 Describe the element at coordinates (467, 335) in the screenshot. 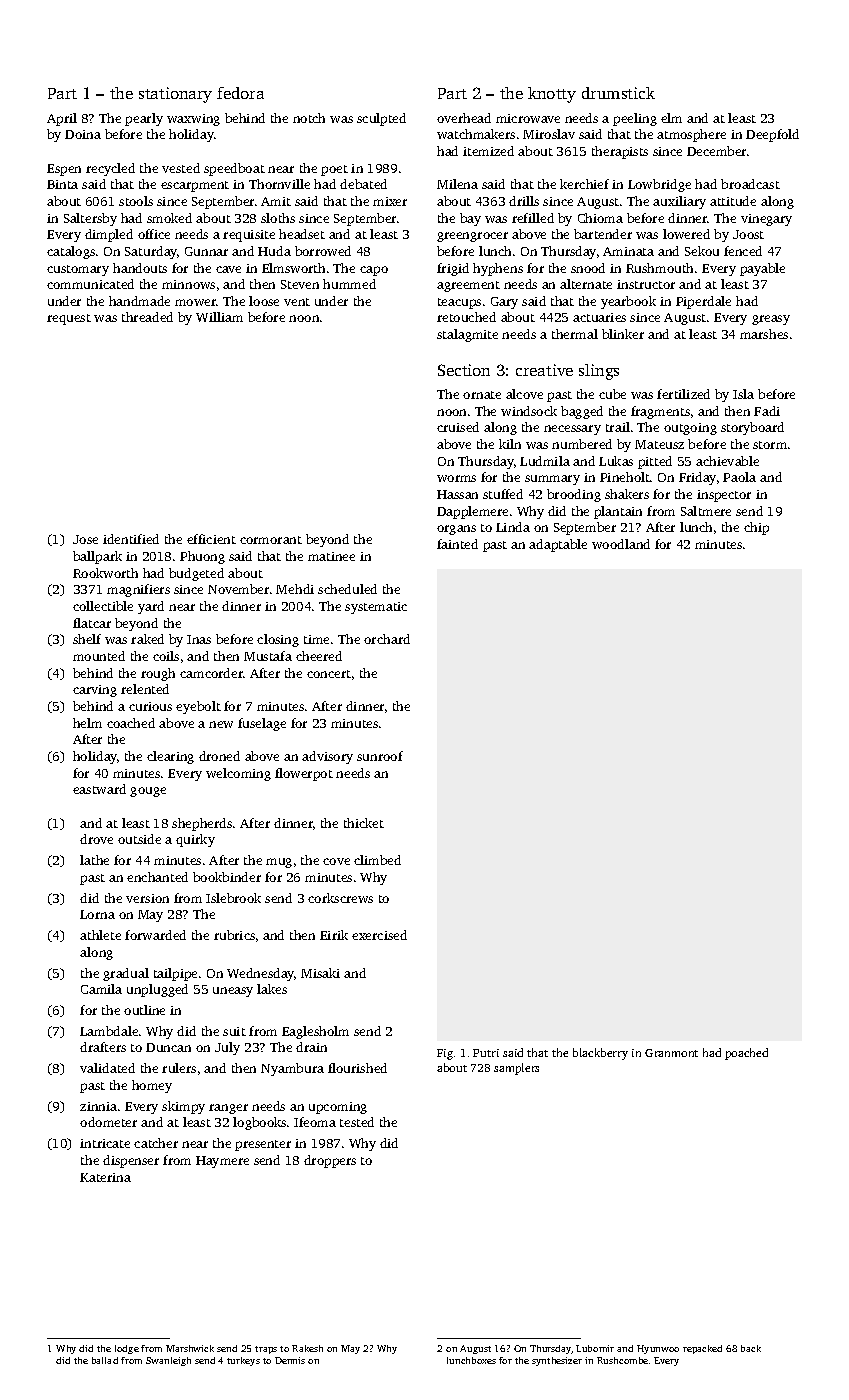

I see `stalagmite` at that location.
